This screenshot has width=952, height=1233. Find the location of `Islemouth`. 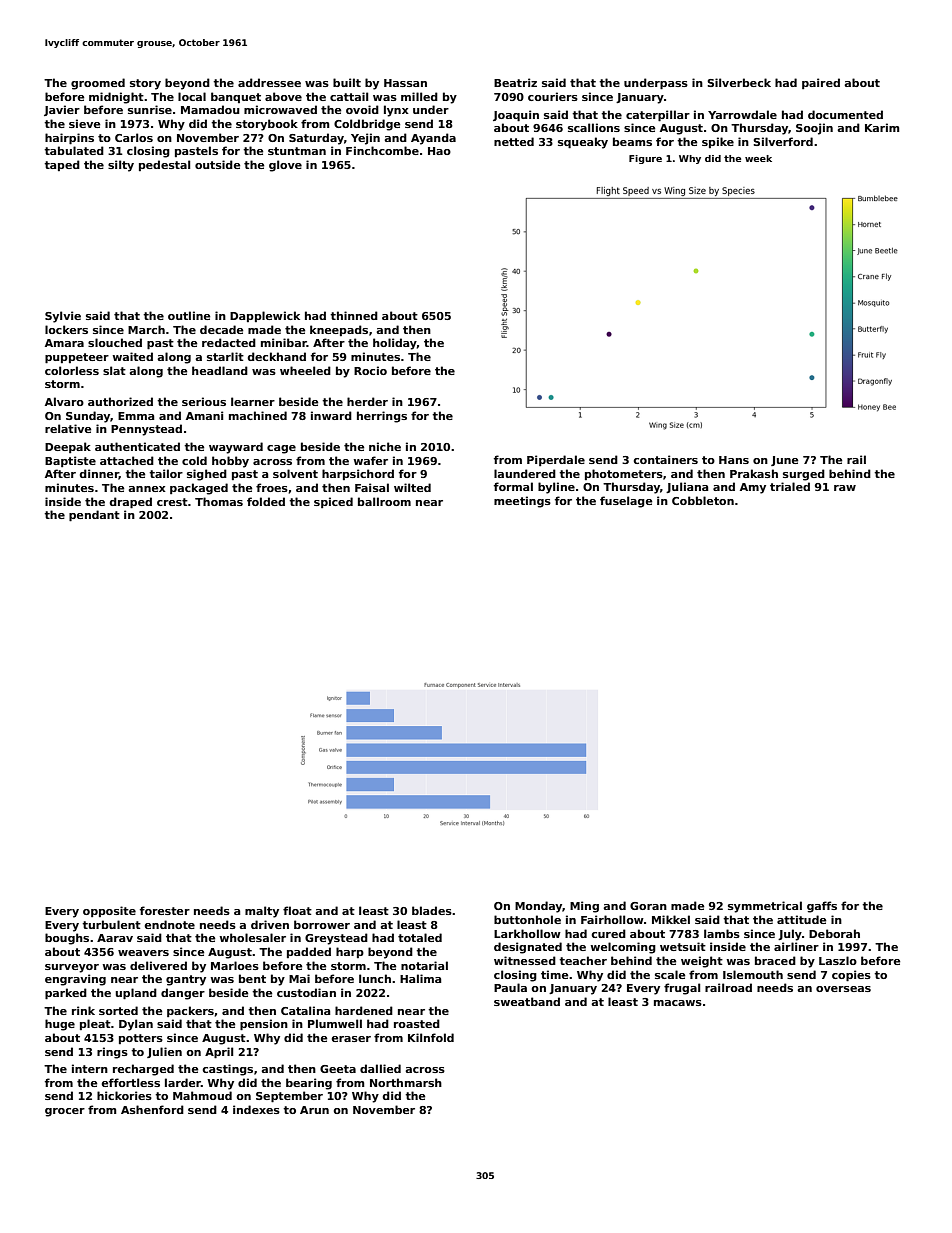

Islemouth is located at coordinates (753, 974).
